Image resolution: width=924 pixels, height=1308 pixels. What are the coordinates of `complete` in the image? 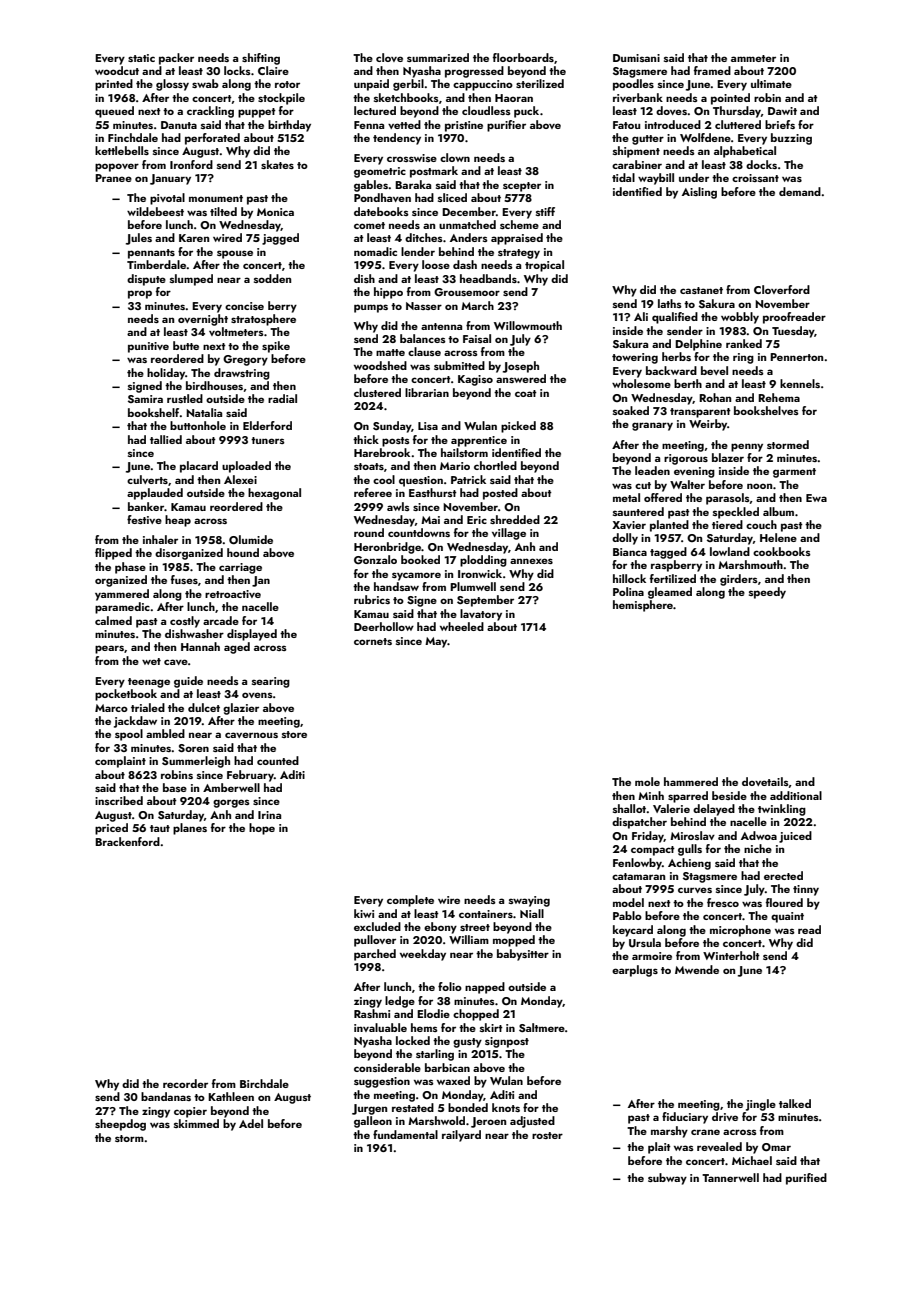 It's located at (410, 901).
